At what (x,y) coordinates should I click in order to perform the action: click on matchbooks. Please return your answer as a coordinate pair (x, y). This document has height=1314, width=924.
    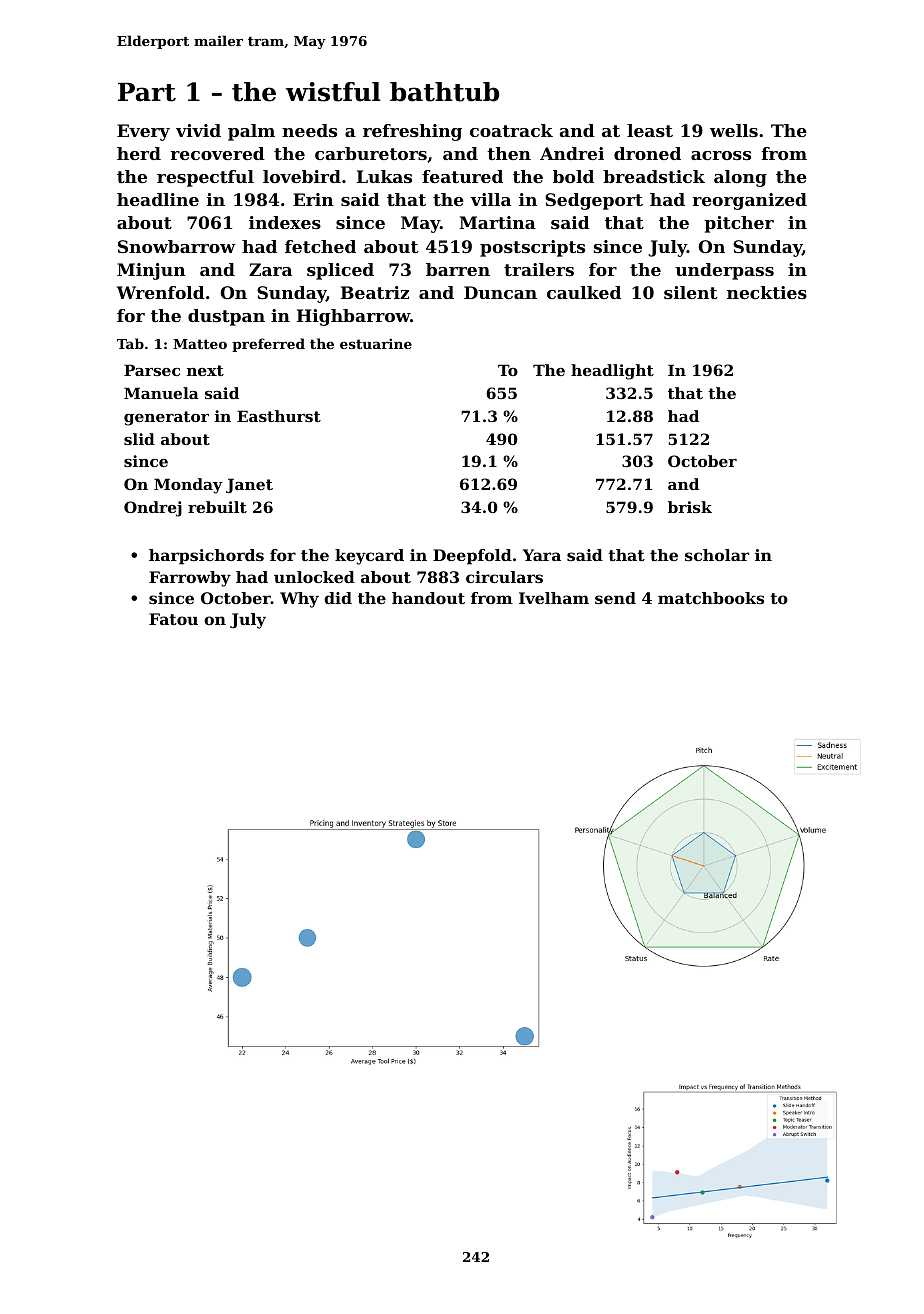
    Looking at the image, I should click on (711, 598).
